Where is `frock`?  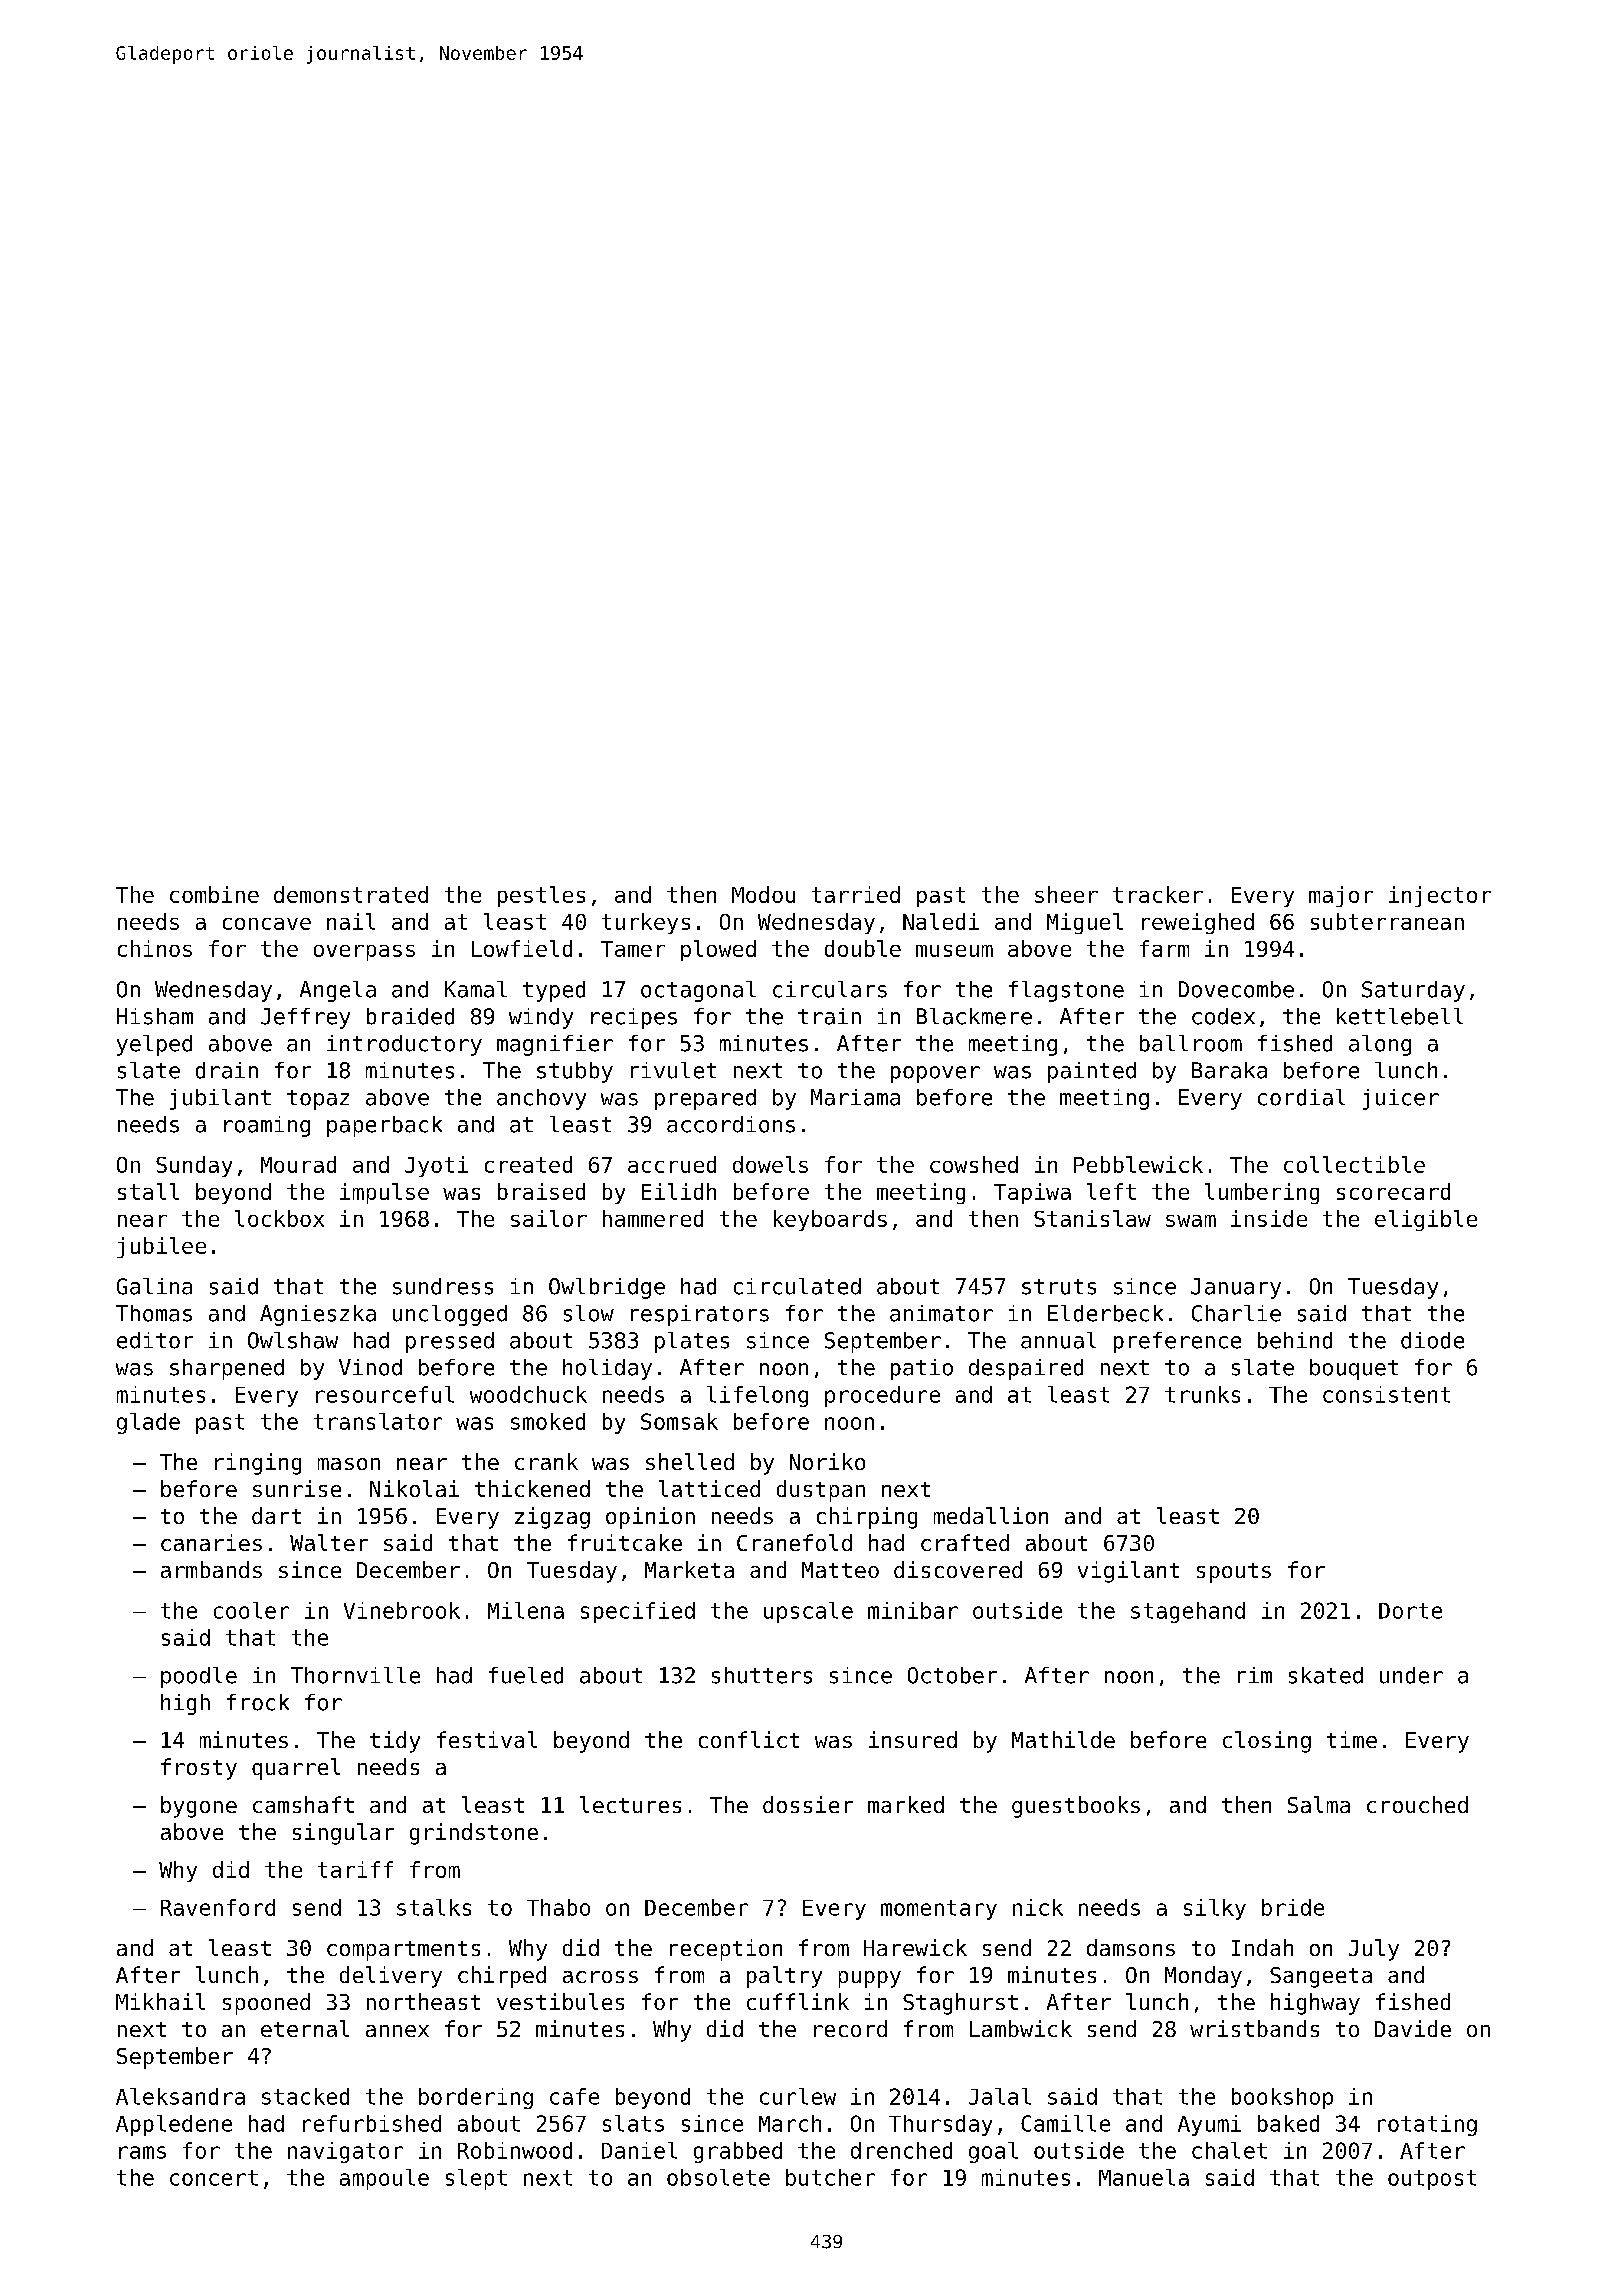
frock is located at coordinates (258, 1702).
